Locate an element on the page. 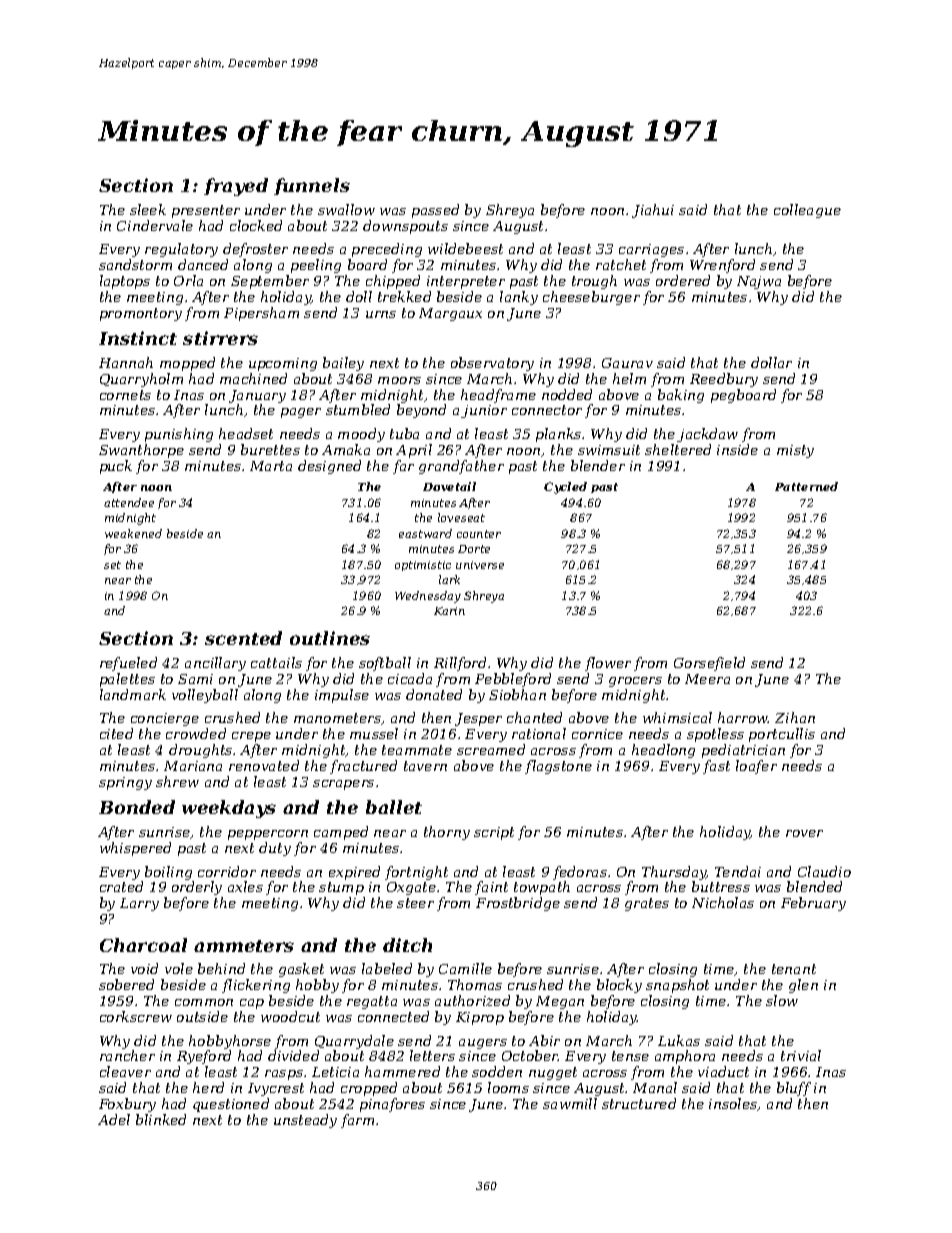  colleague is located at coordinates (807, 211).
